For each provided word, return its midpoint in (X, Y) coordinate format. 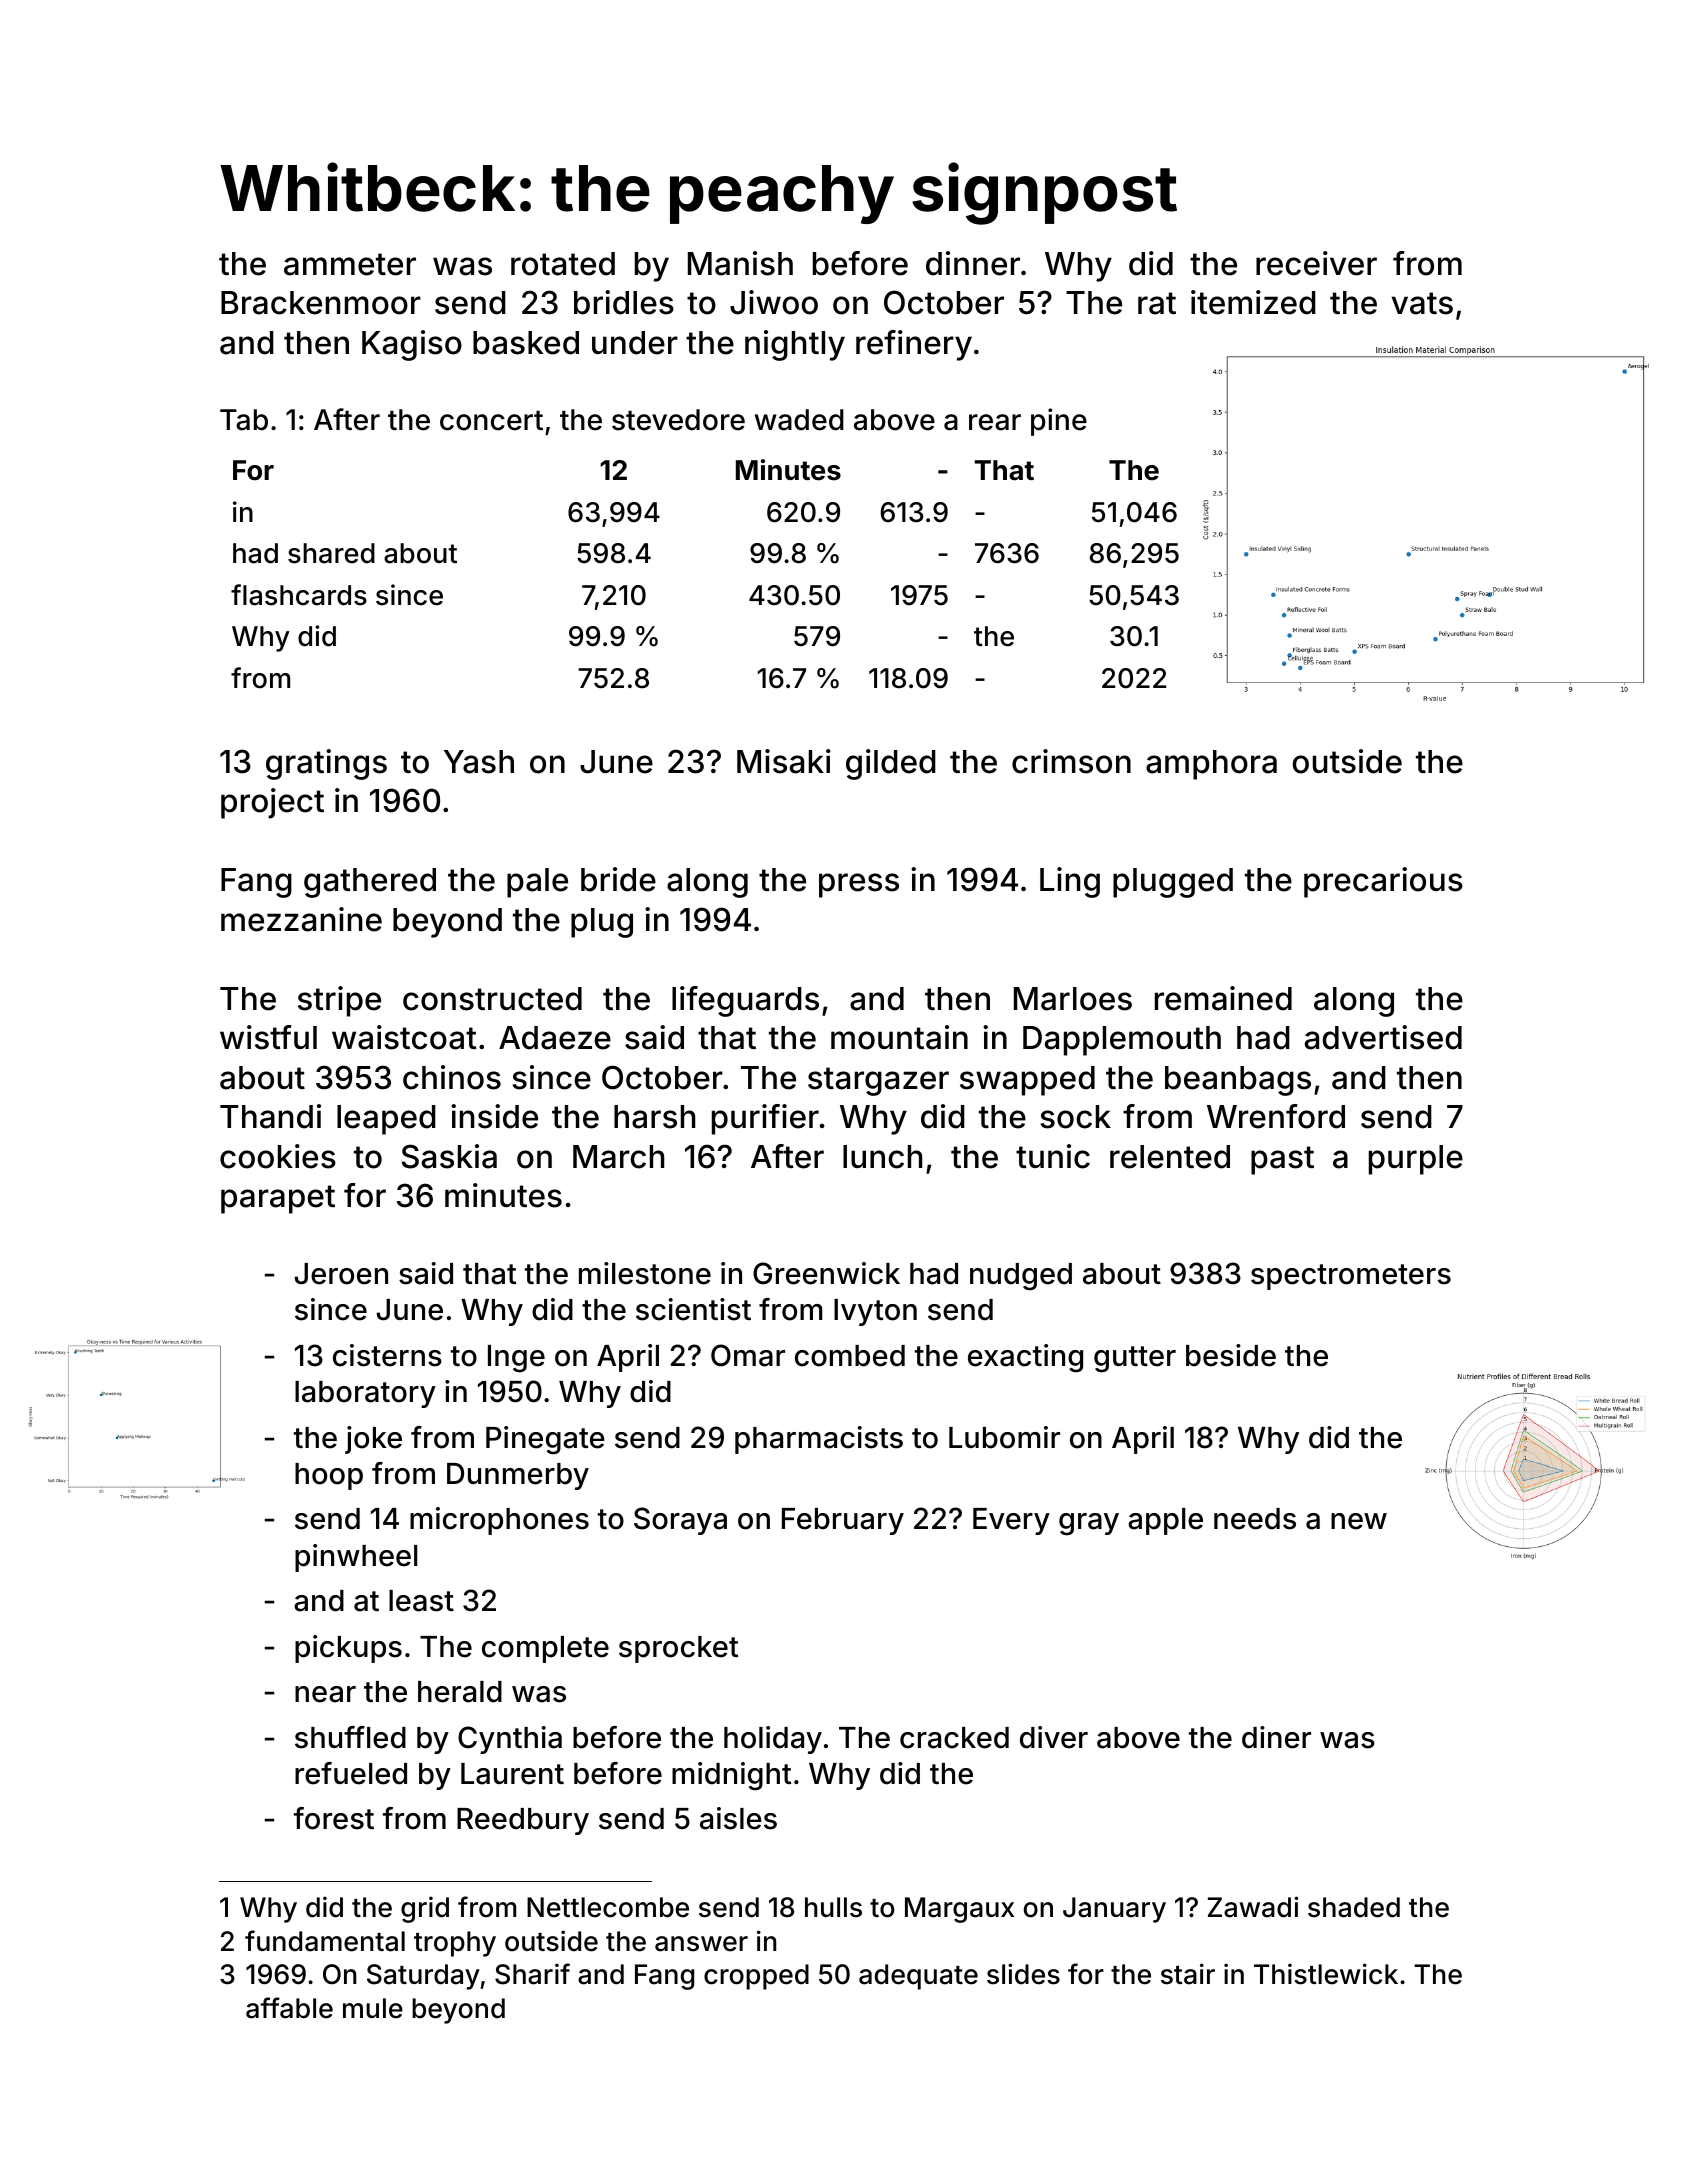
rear (995, 422)
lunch (882, 1157)
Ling (1070, 882)
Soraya (680, 1521)
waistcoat (404, 1037)
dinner (973, 263)
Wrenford (1276, 1116)
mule (373, 2008)
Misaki (784, 761)
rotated (563, 264)
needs (1255, 1519)
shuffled (350, 1737)
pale (537, 883)
